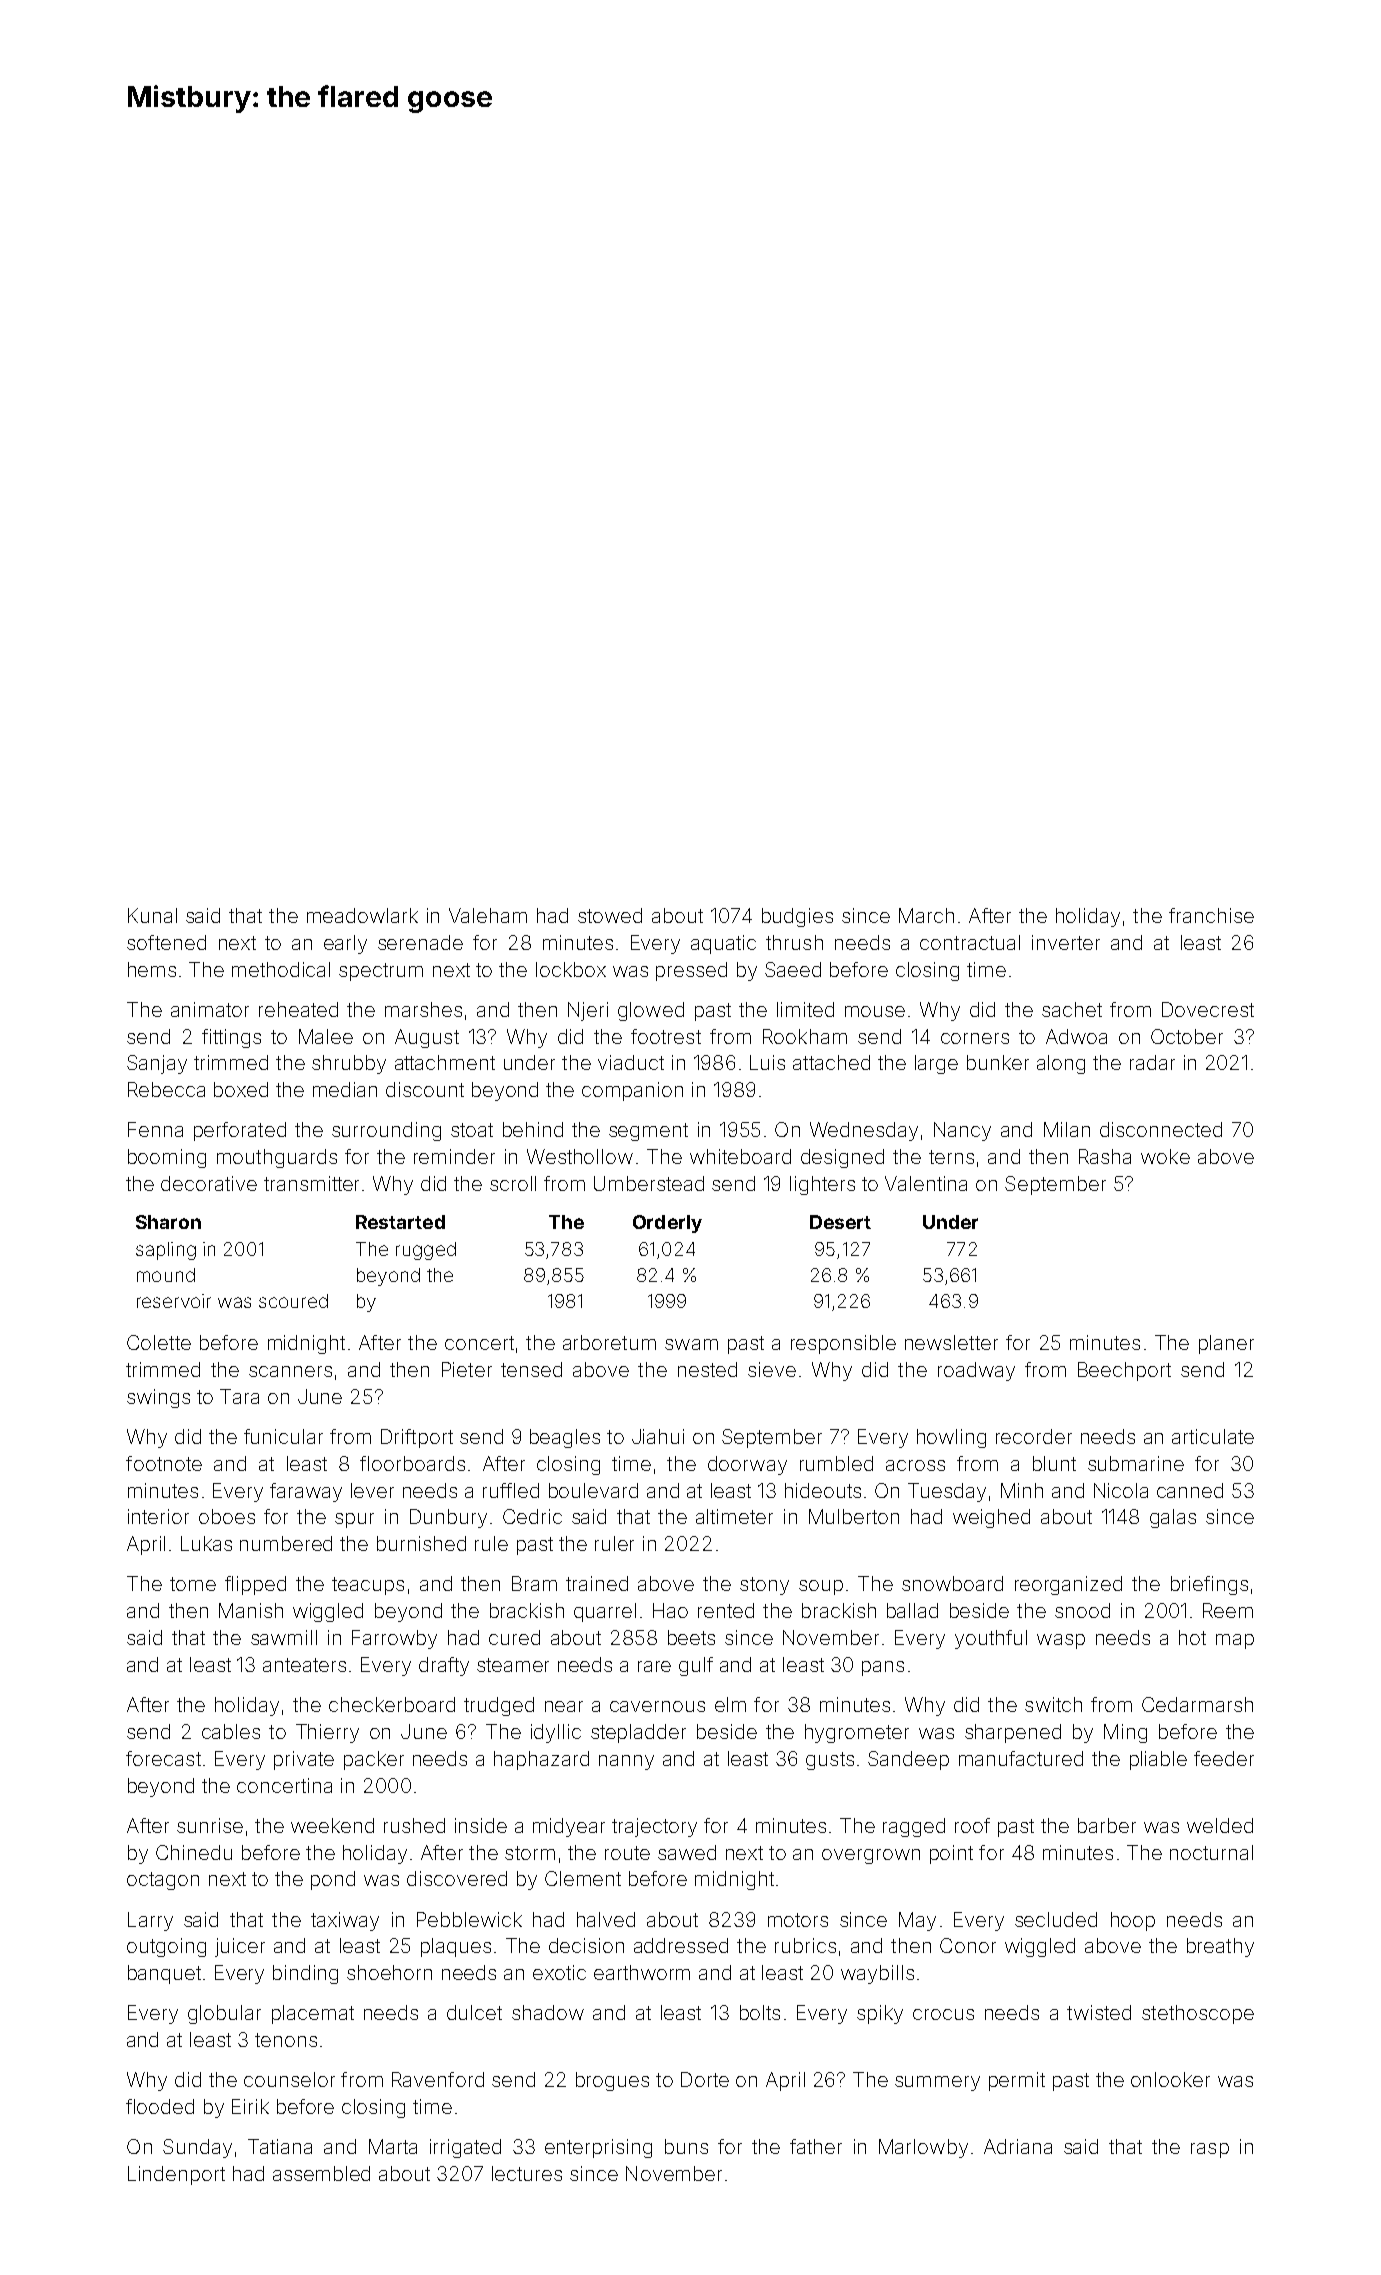 Image resolution: width=1381 pixels, height=2275 pixels. Describe the element at coordinates (321, 2173) in the document. I see `assembled` at that location.
